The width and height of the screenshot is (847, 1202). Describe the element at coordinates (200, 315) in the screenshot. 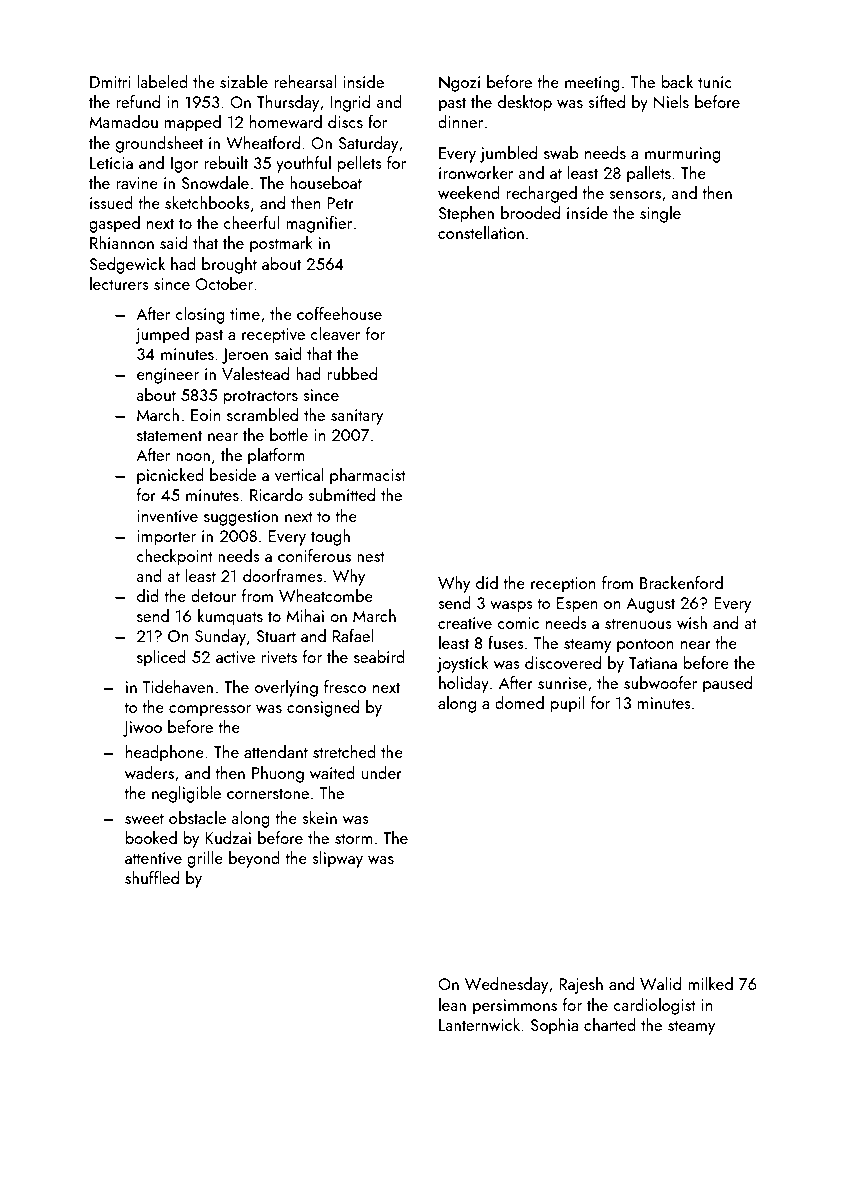

I see `closing` at that location.
